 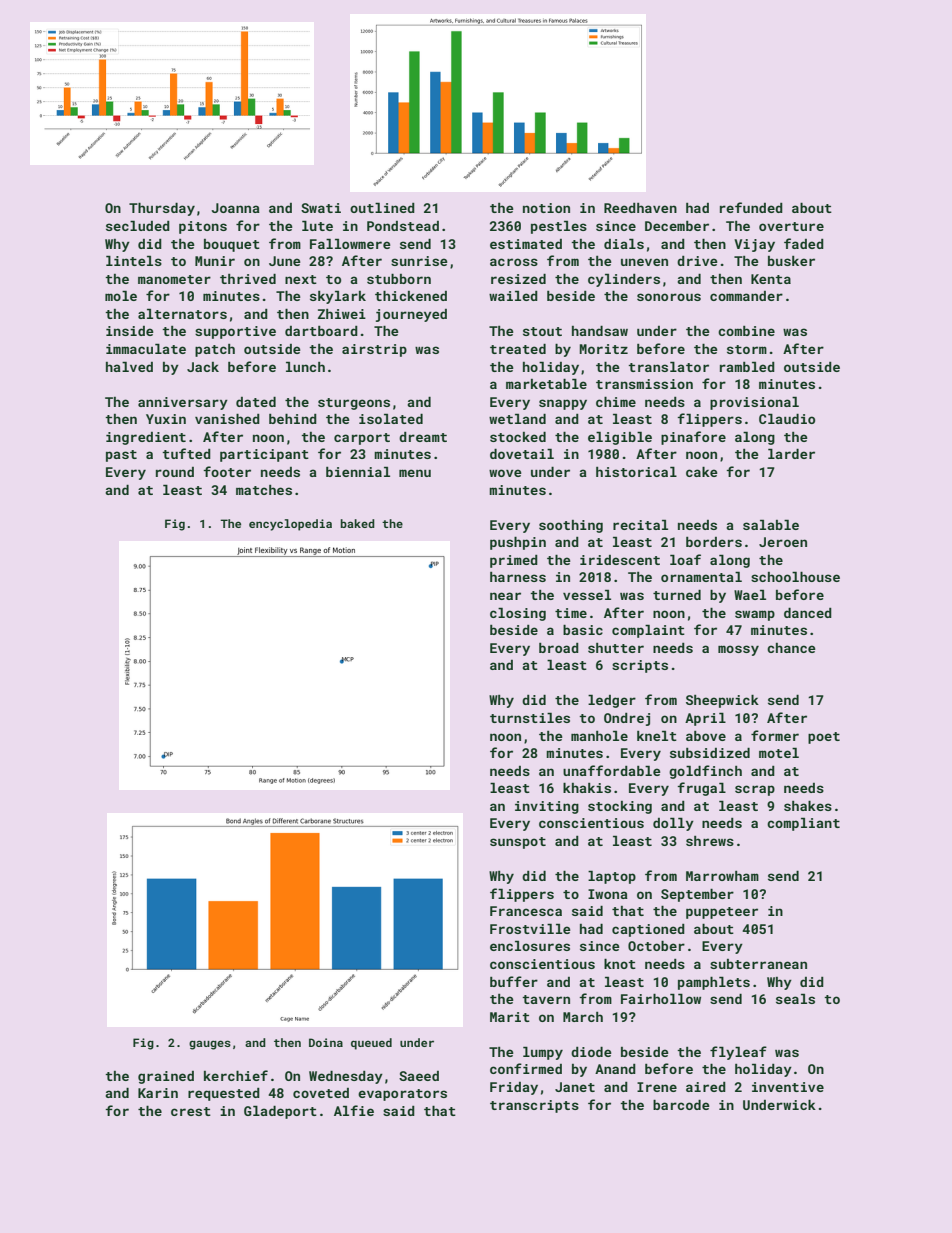 I want to click on puppeteer, so click(x=722, y=913).
